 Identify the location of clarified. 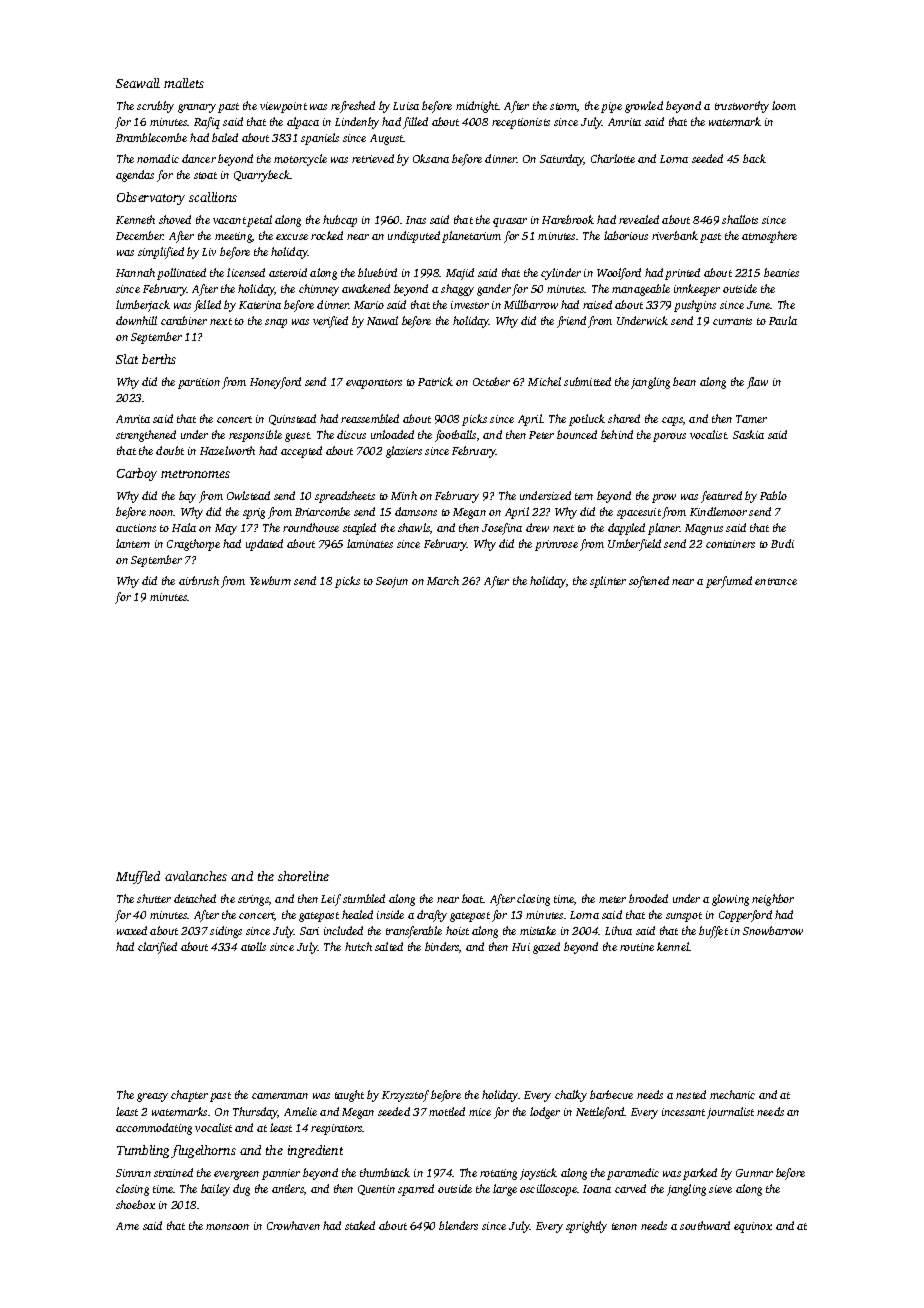
(157, 948).
